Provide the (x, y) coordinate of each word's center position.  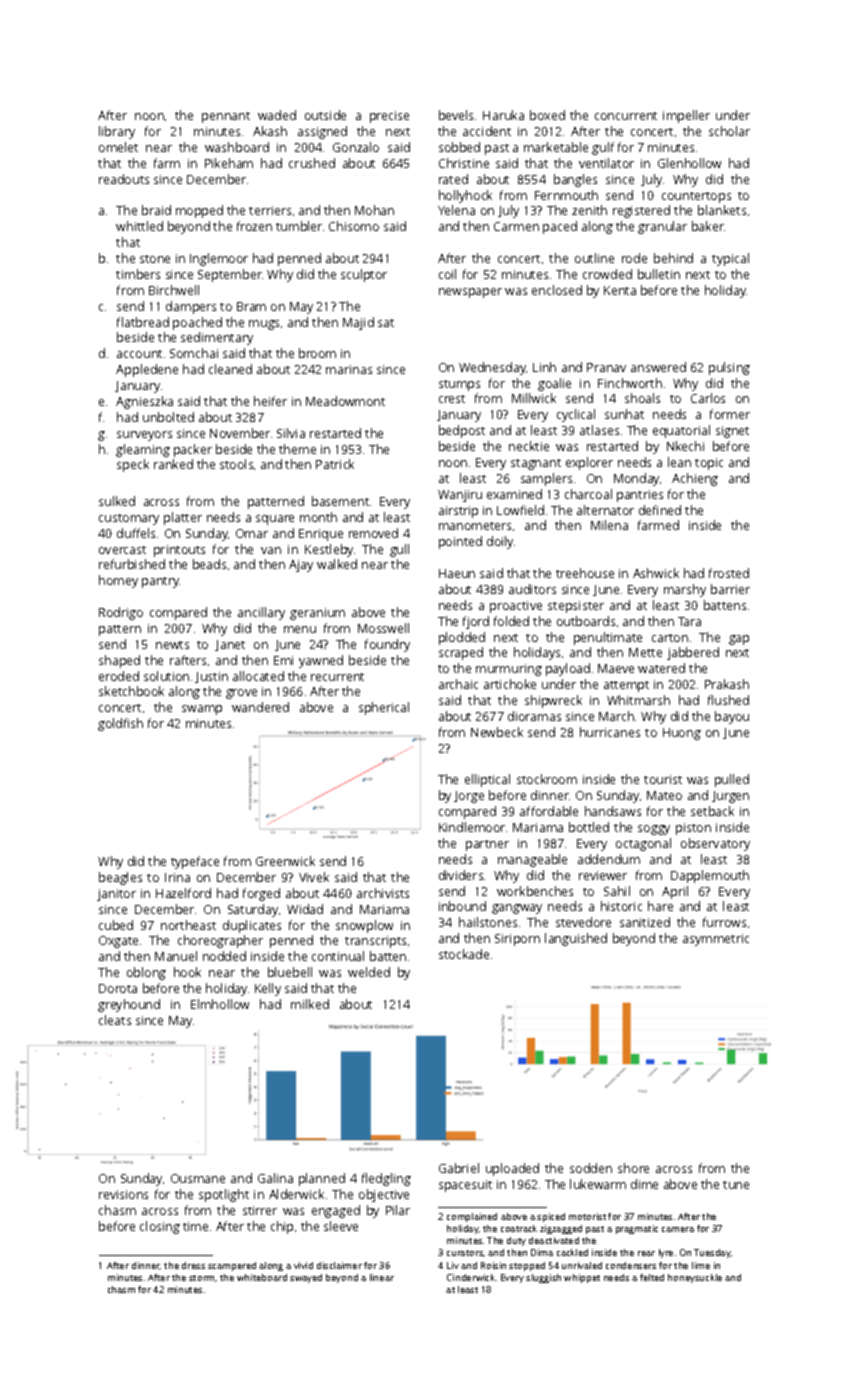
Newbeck (497, 732)
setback (712, 811)
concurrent (626, 116)
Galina (275, 1178)
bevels (456, 115)
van (271, 550)
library (117, 132)
